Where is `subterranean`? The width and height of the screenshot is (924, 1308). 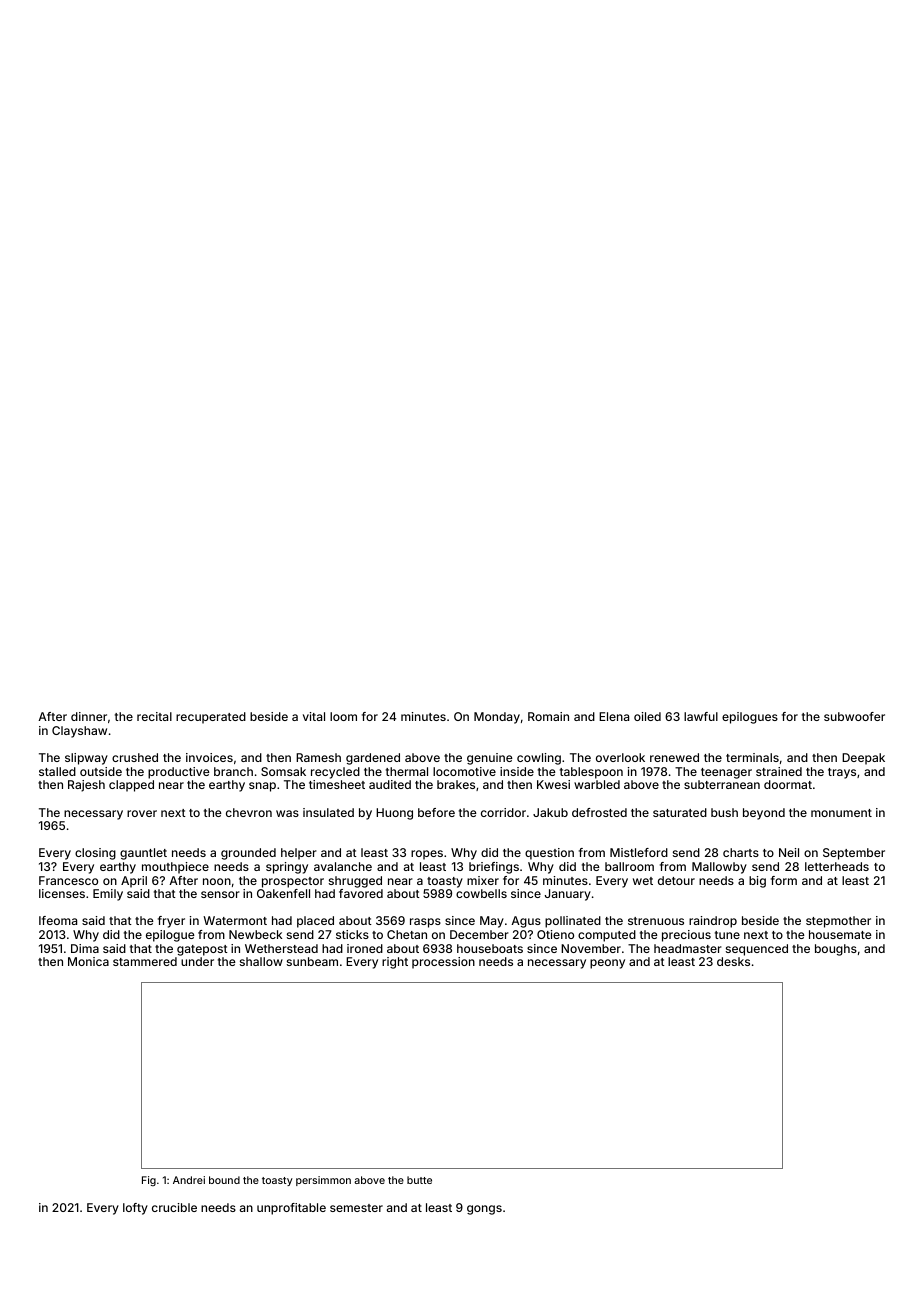 subterranean is located at coordinates (722, 784).
